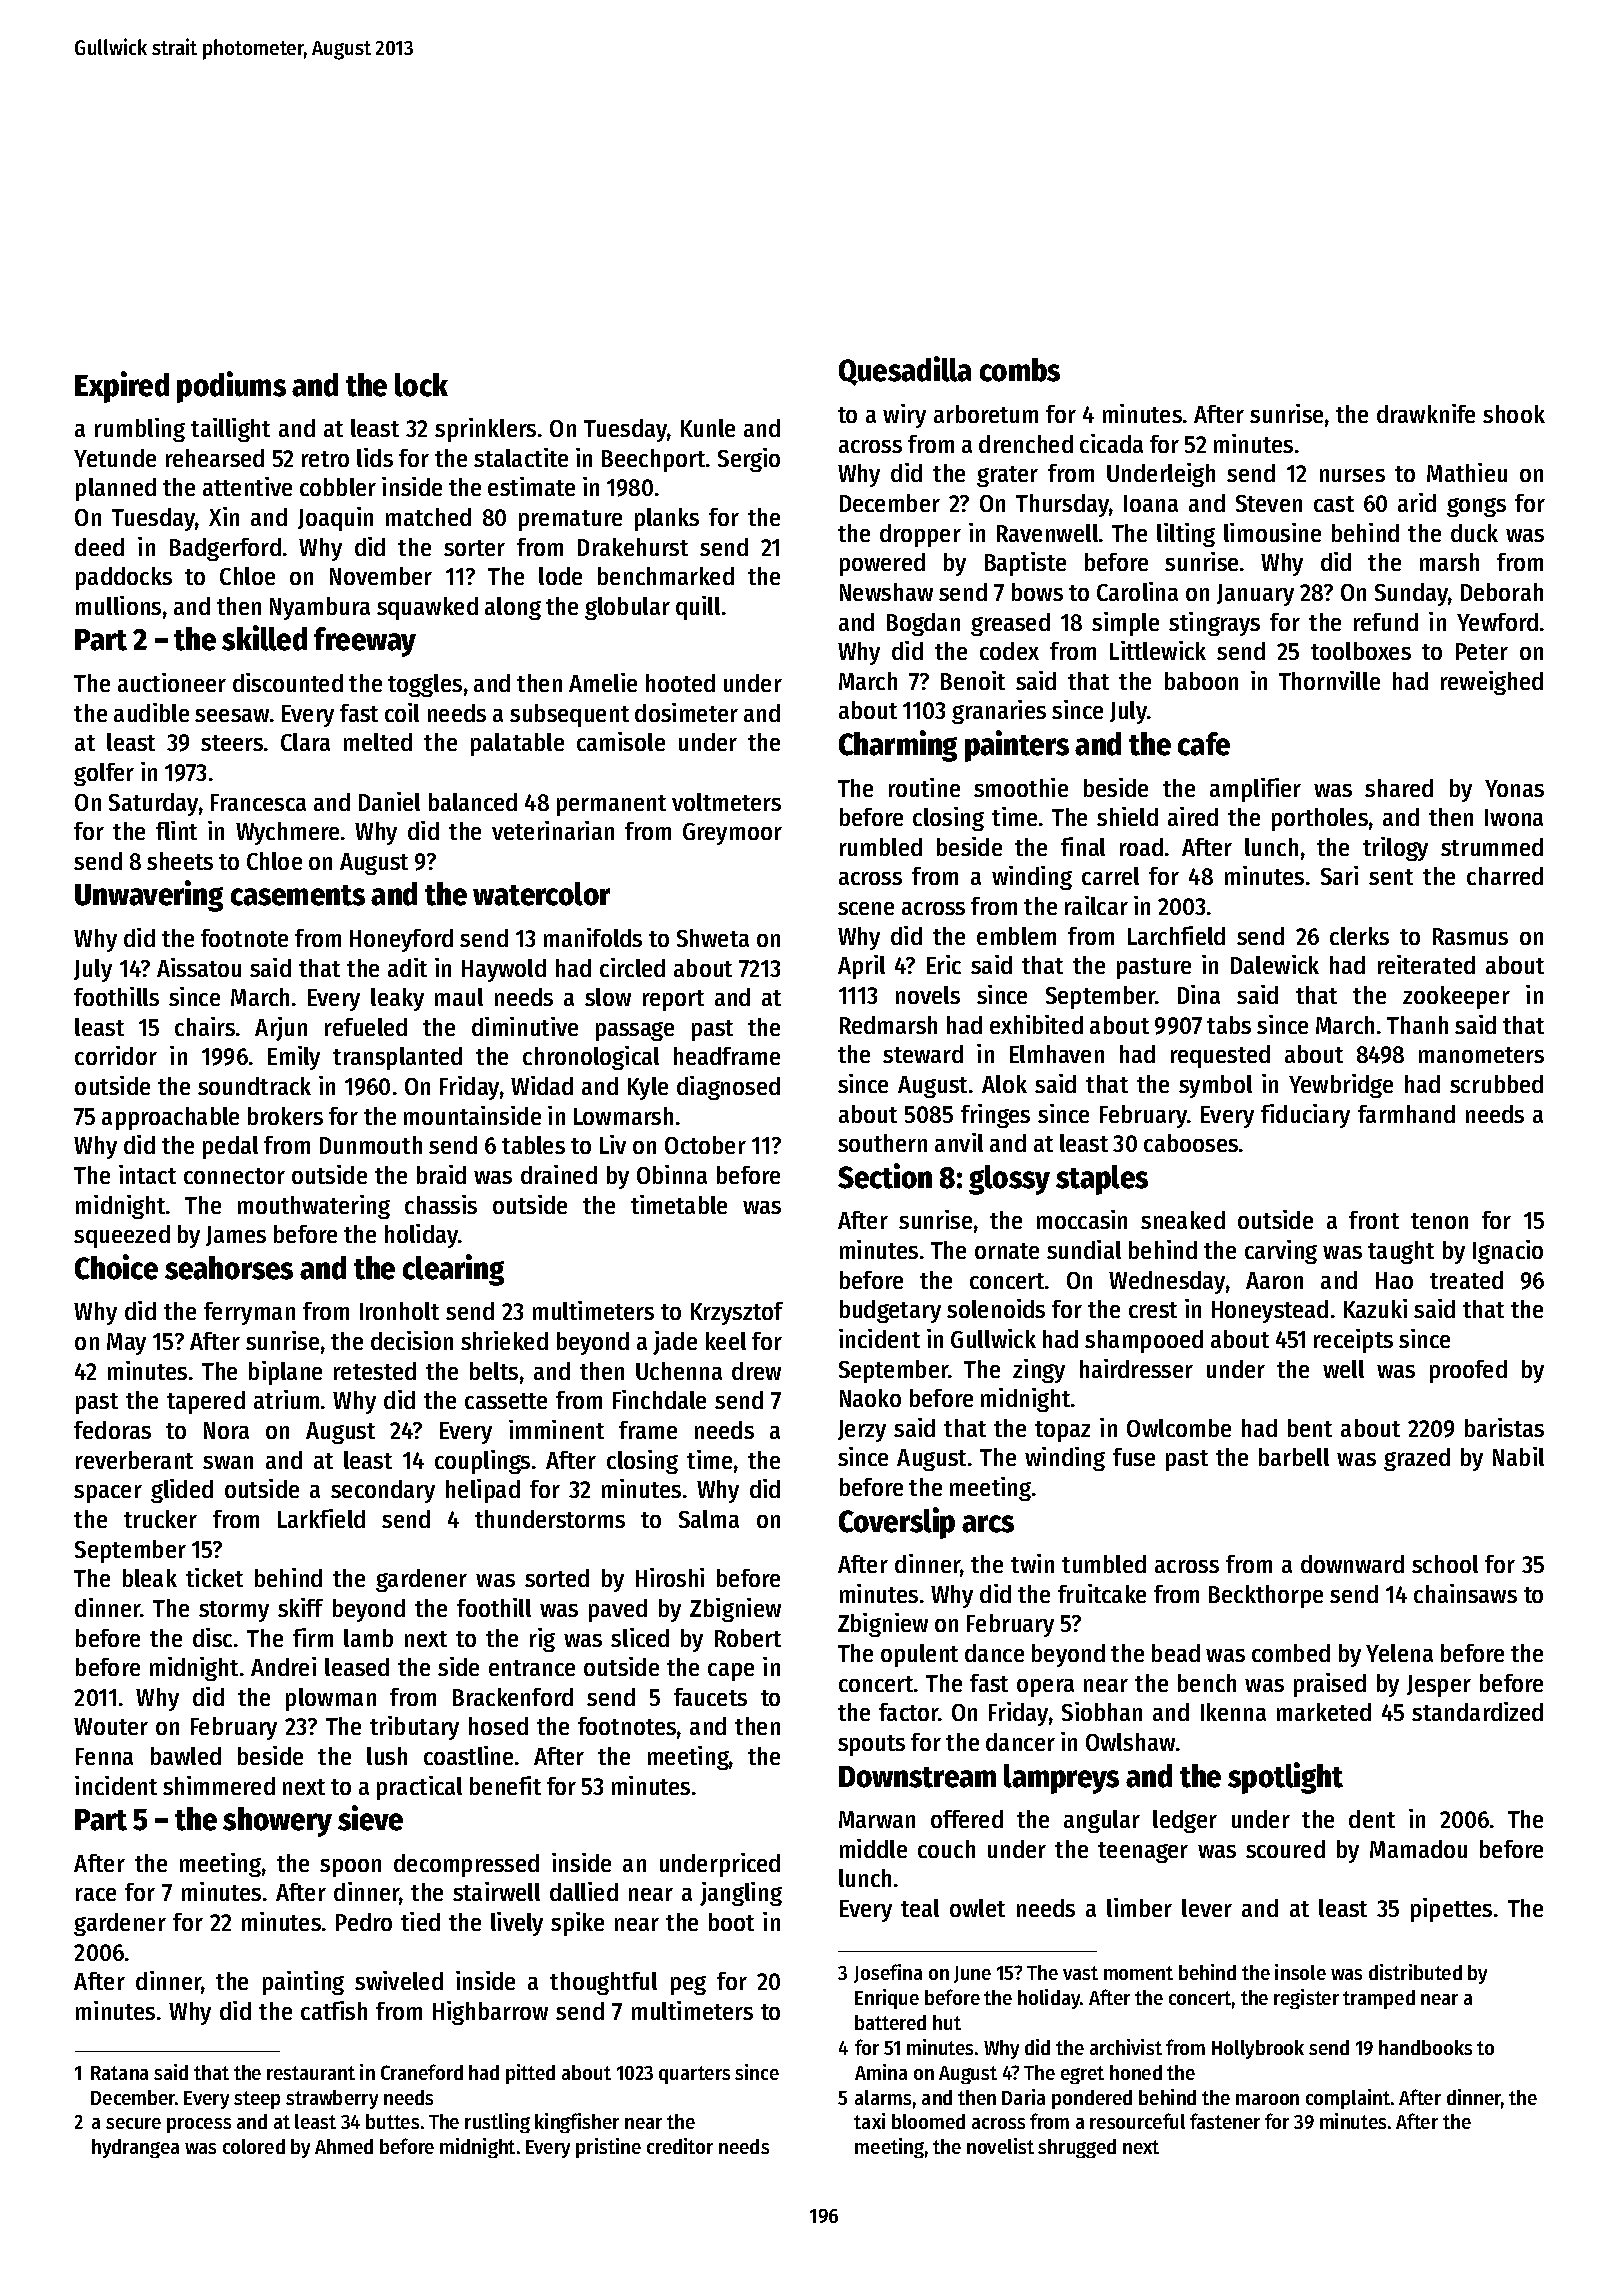  What do you see at coordinates (1020, 370) in the screenshot?
I see `combs` at bounding box center [1020, 370].
